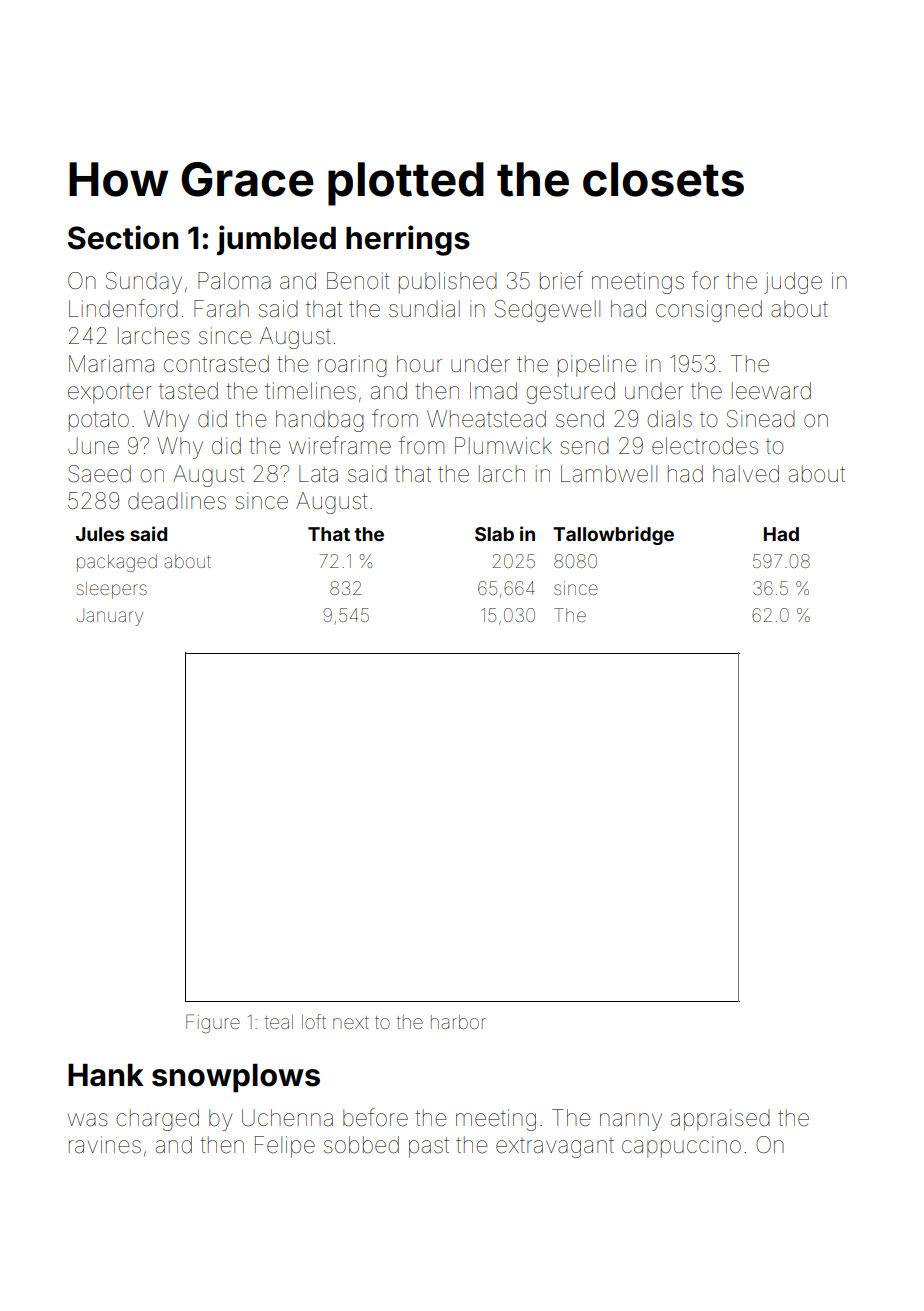 This document has width=924, height=1311. I want to click on judge, so click(793, 283).
